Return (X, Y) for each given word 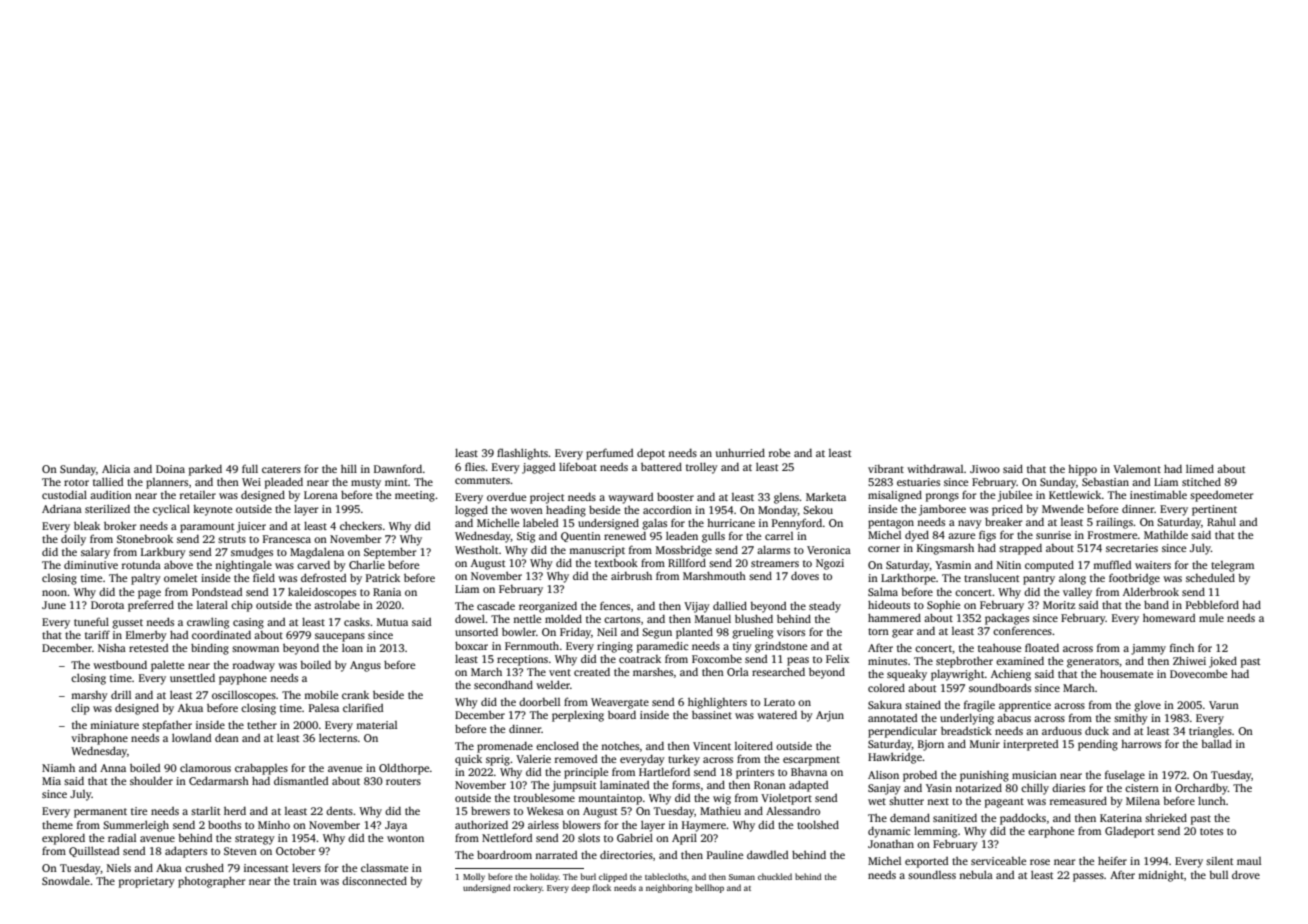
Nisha (112, 648)
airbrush (631, 575)
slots (589, 838)
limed (1200, 468)
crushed (204, 867)
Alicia (116, 469)
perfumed (609, 454)
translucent (991, 577)
